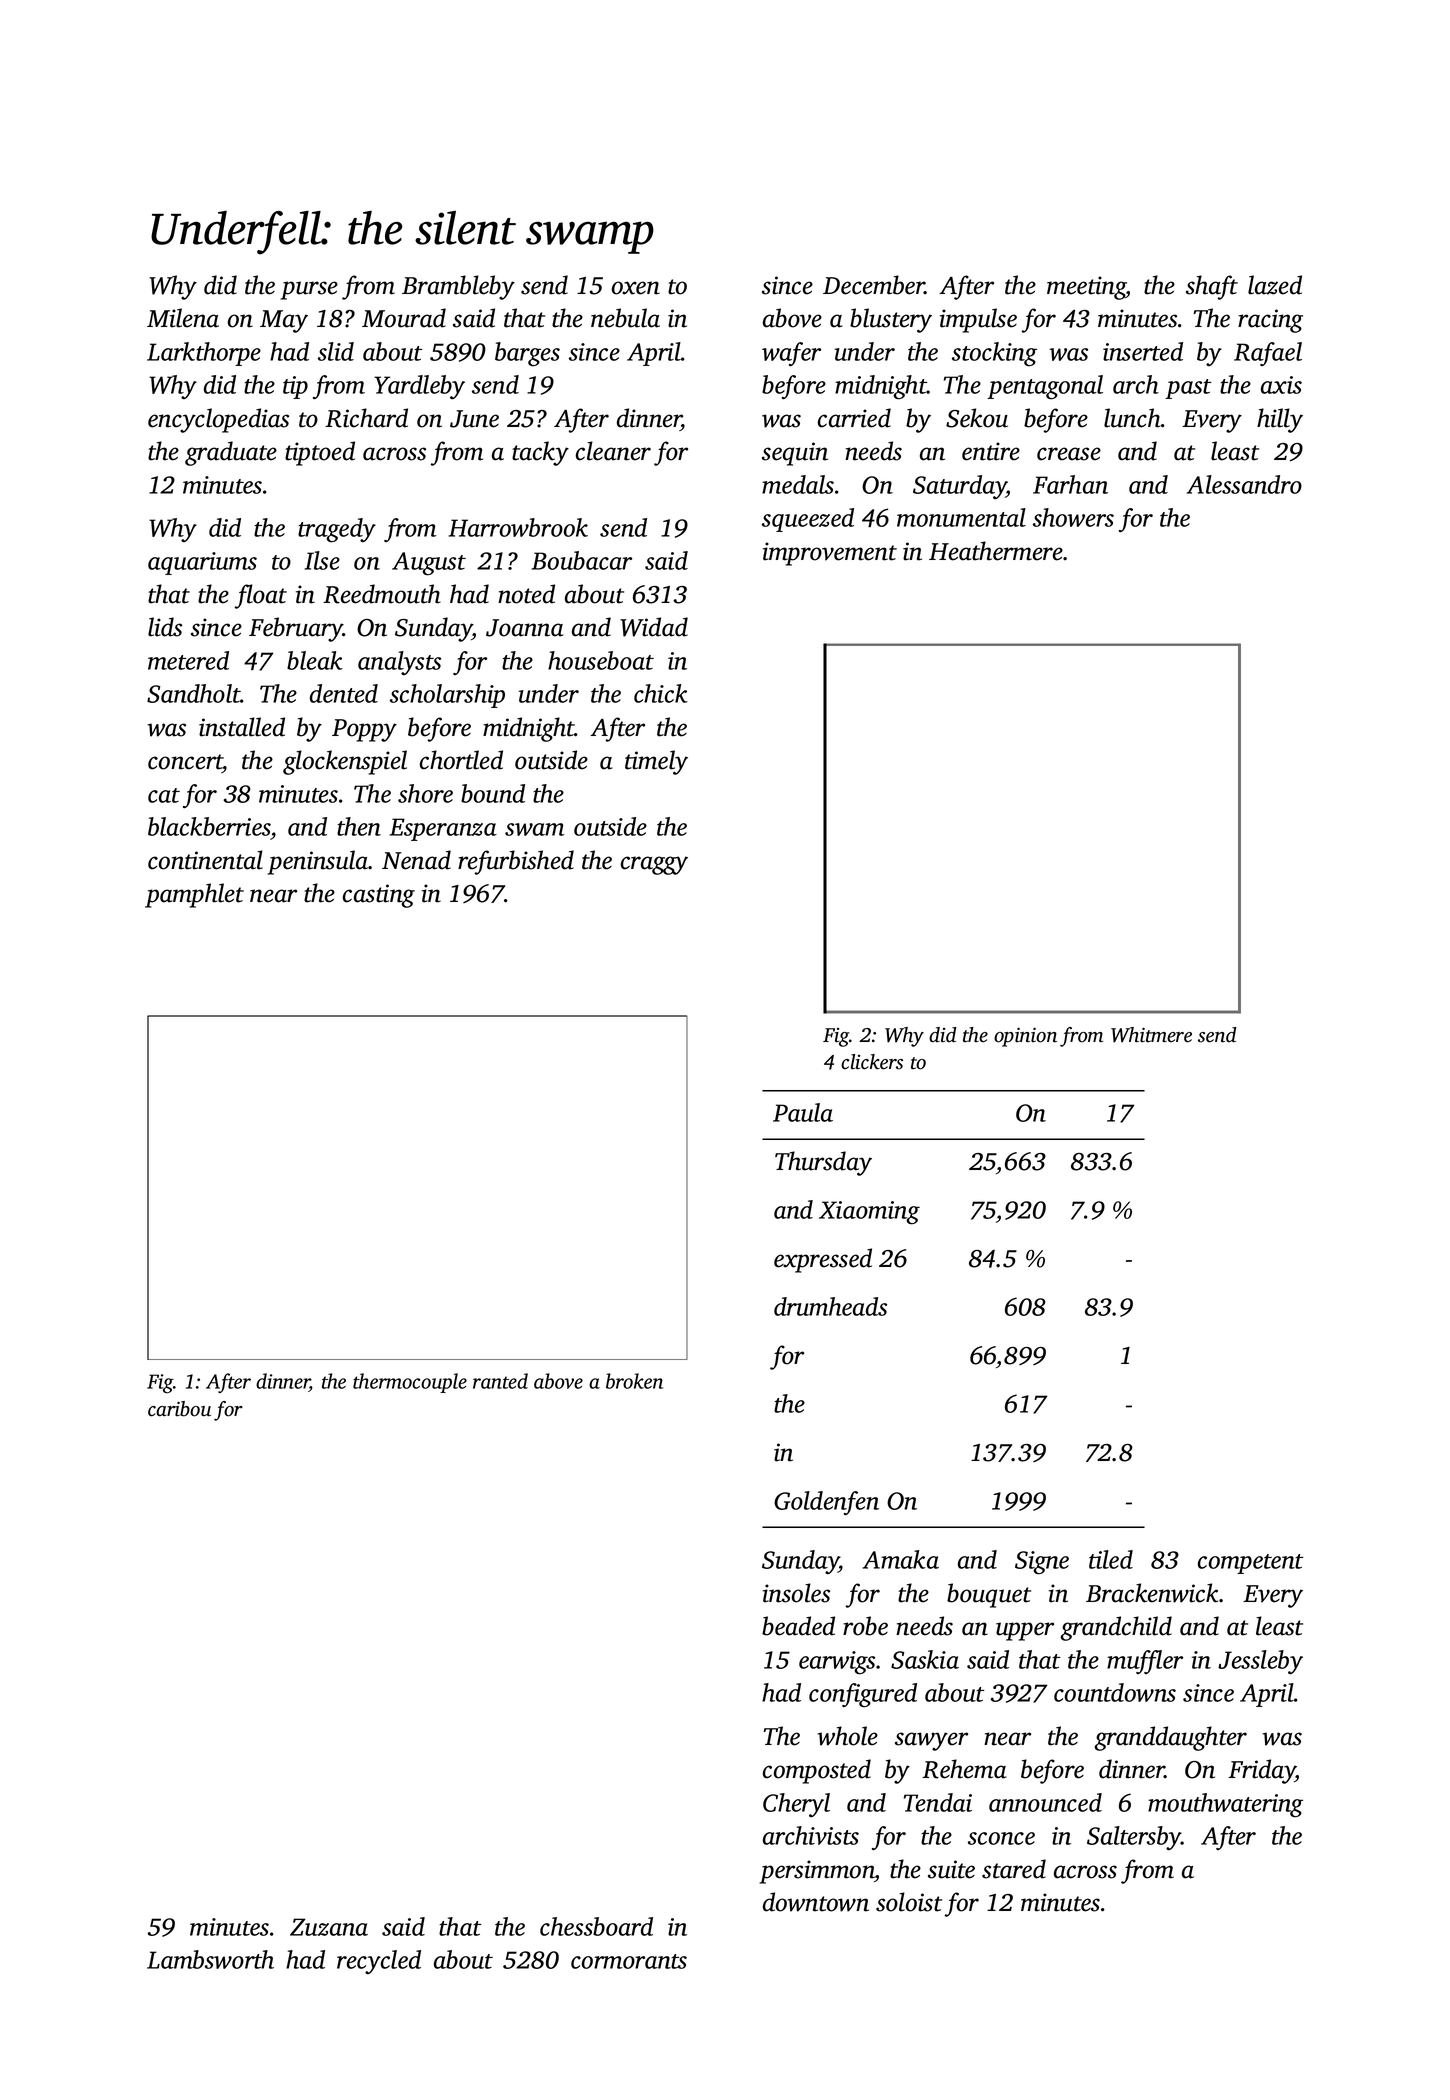  I want to click on recycled, so click(379, 1962).
